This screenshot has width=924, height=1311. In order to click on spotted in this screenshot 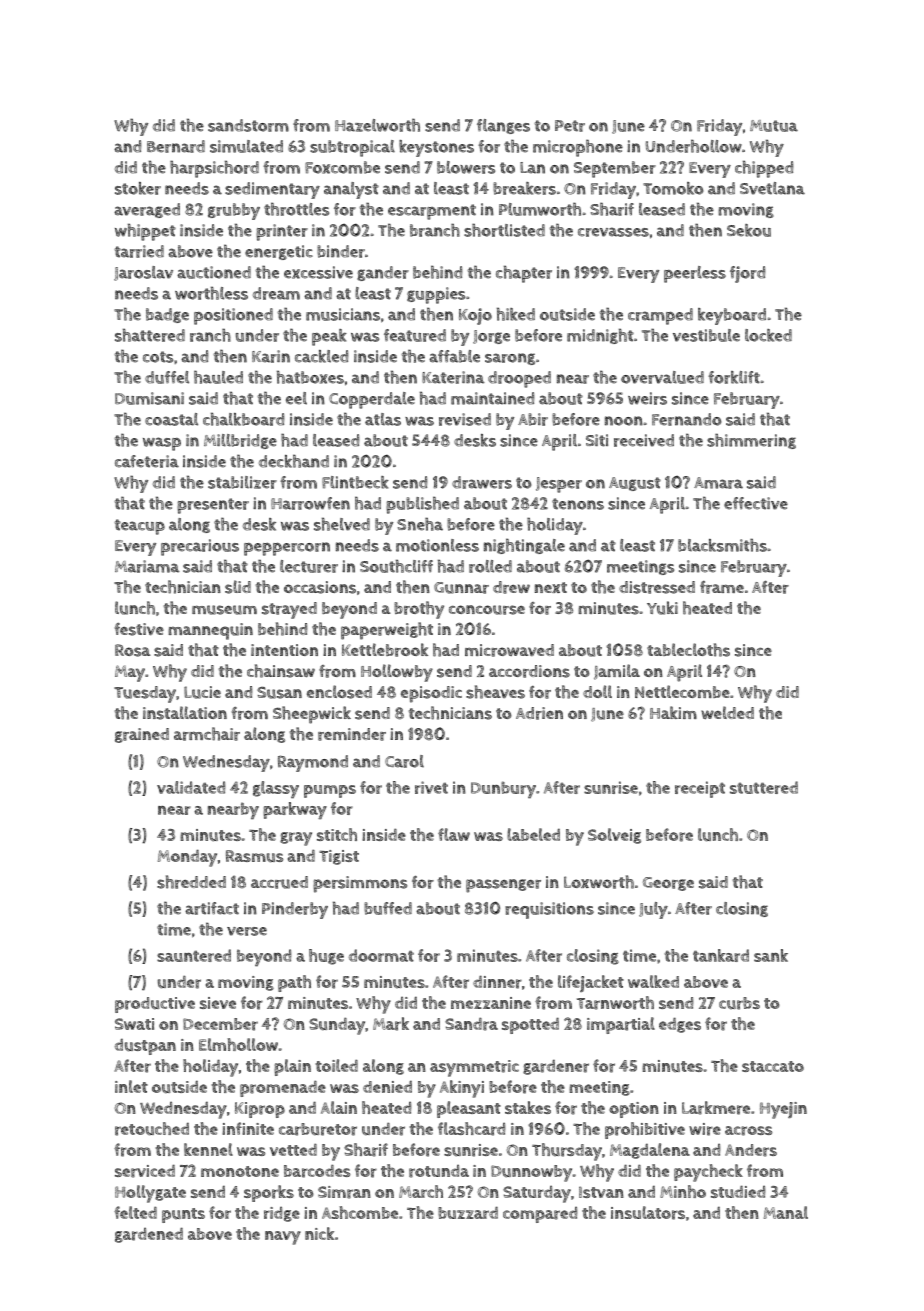, I will do `click(530, 1025)`.
